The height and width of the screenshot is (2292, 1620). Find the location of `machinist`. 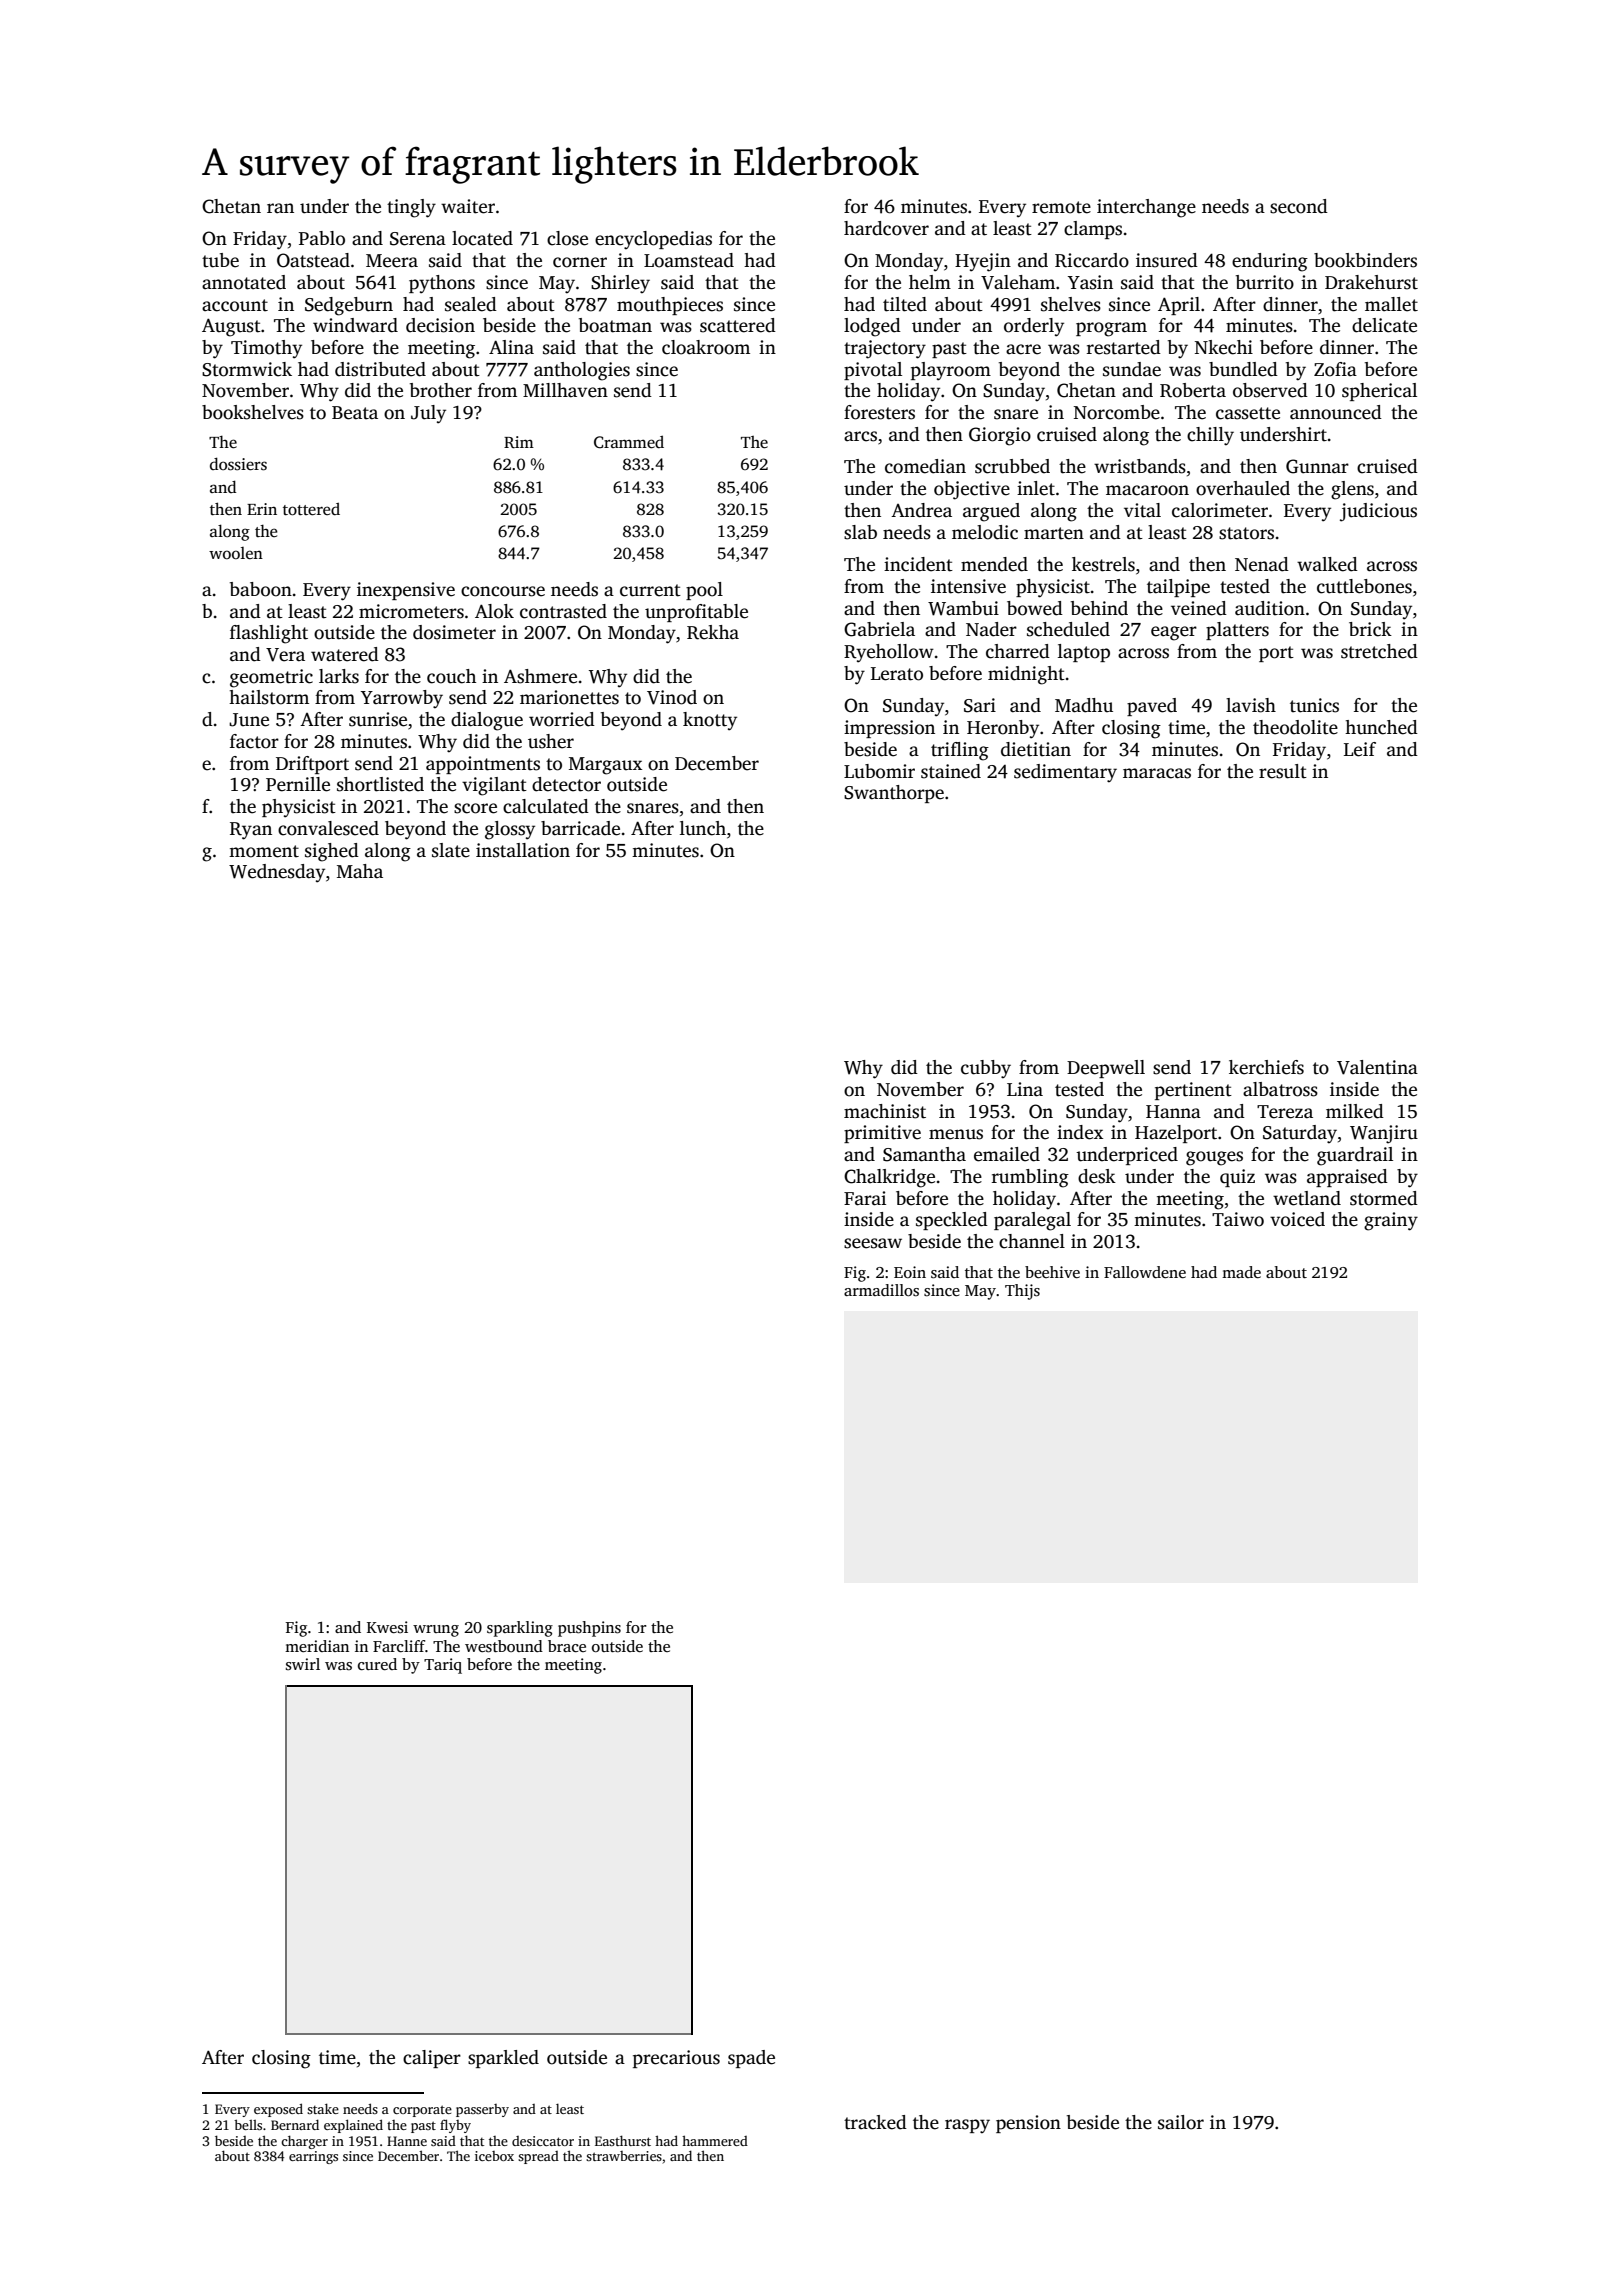

machinist is located at coordinates (885, 1111).
